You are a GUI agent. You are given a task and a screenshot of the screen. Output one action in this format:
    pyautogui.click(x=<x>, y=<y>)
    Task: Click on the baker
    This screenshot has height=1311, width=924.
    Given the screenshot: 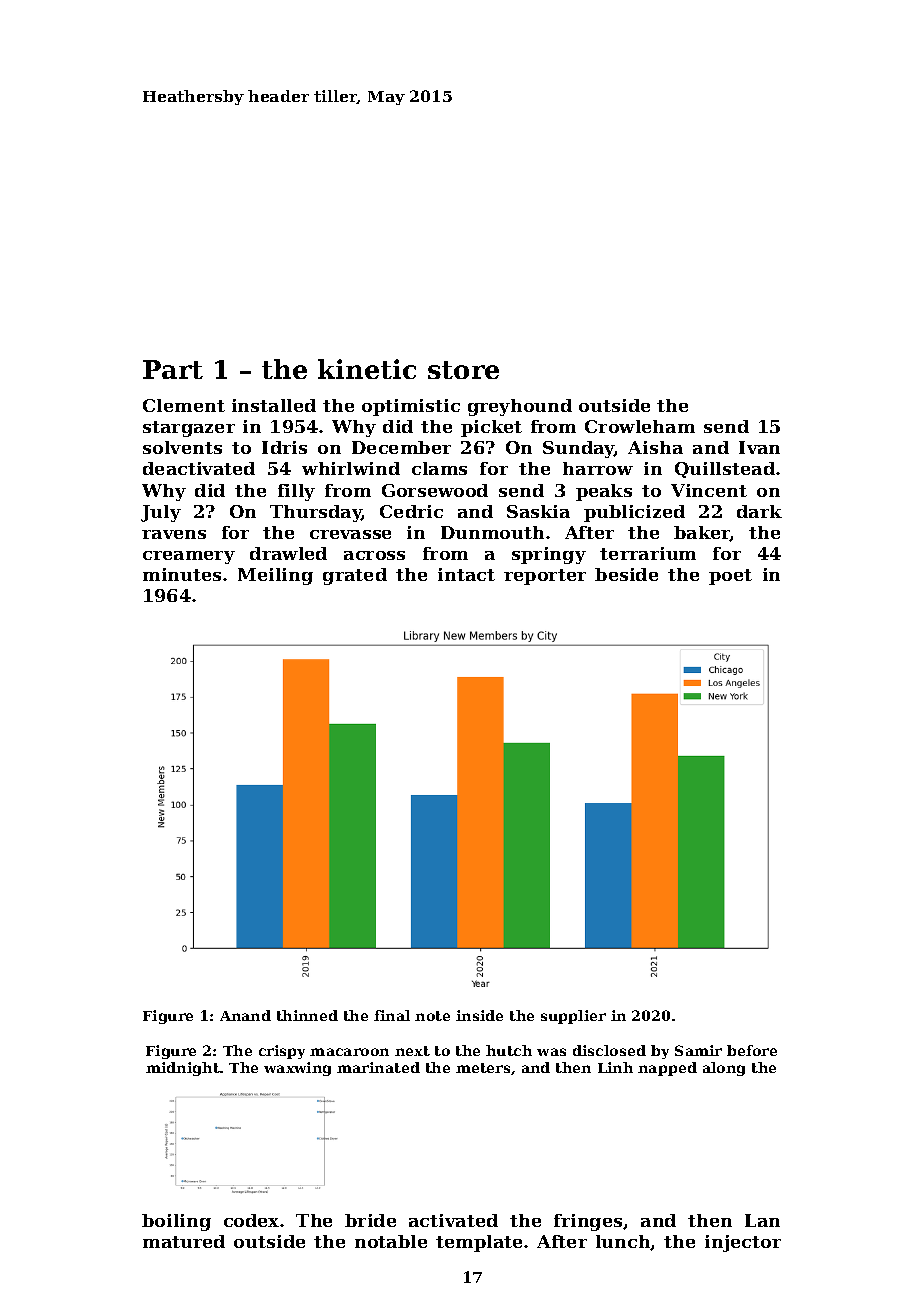 What is the action you would take?
    pyautogui.click(x=702, y=533)
